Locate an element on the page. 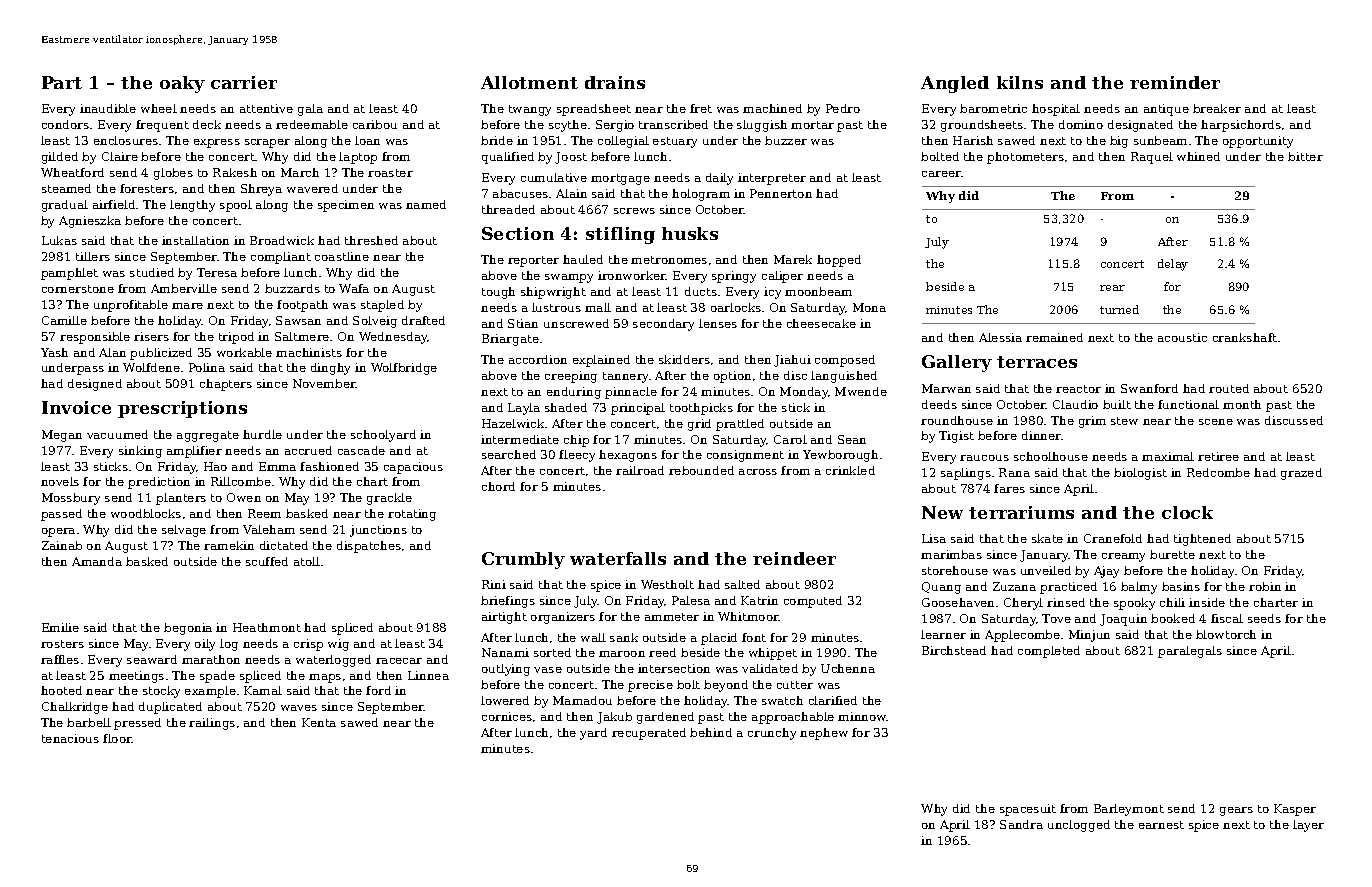  spool is located at coordinates (236, 206).
